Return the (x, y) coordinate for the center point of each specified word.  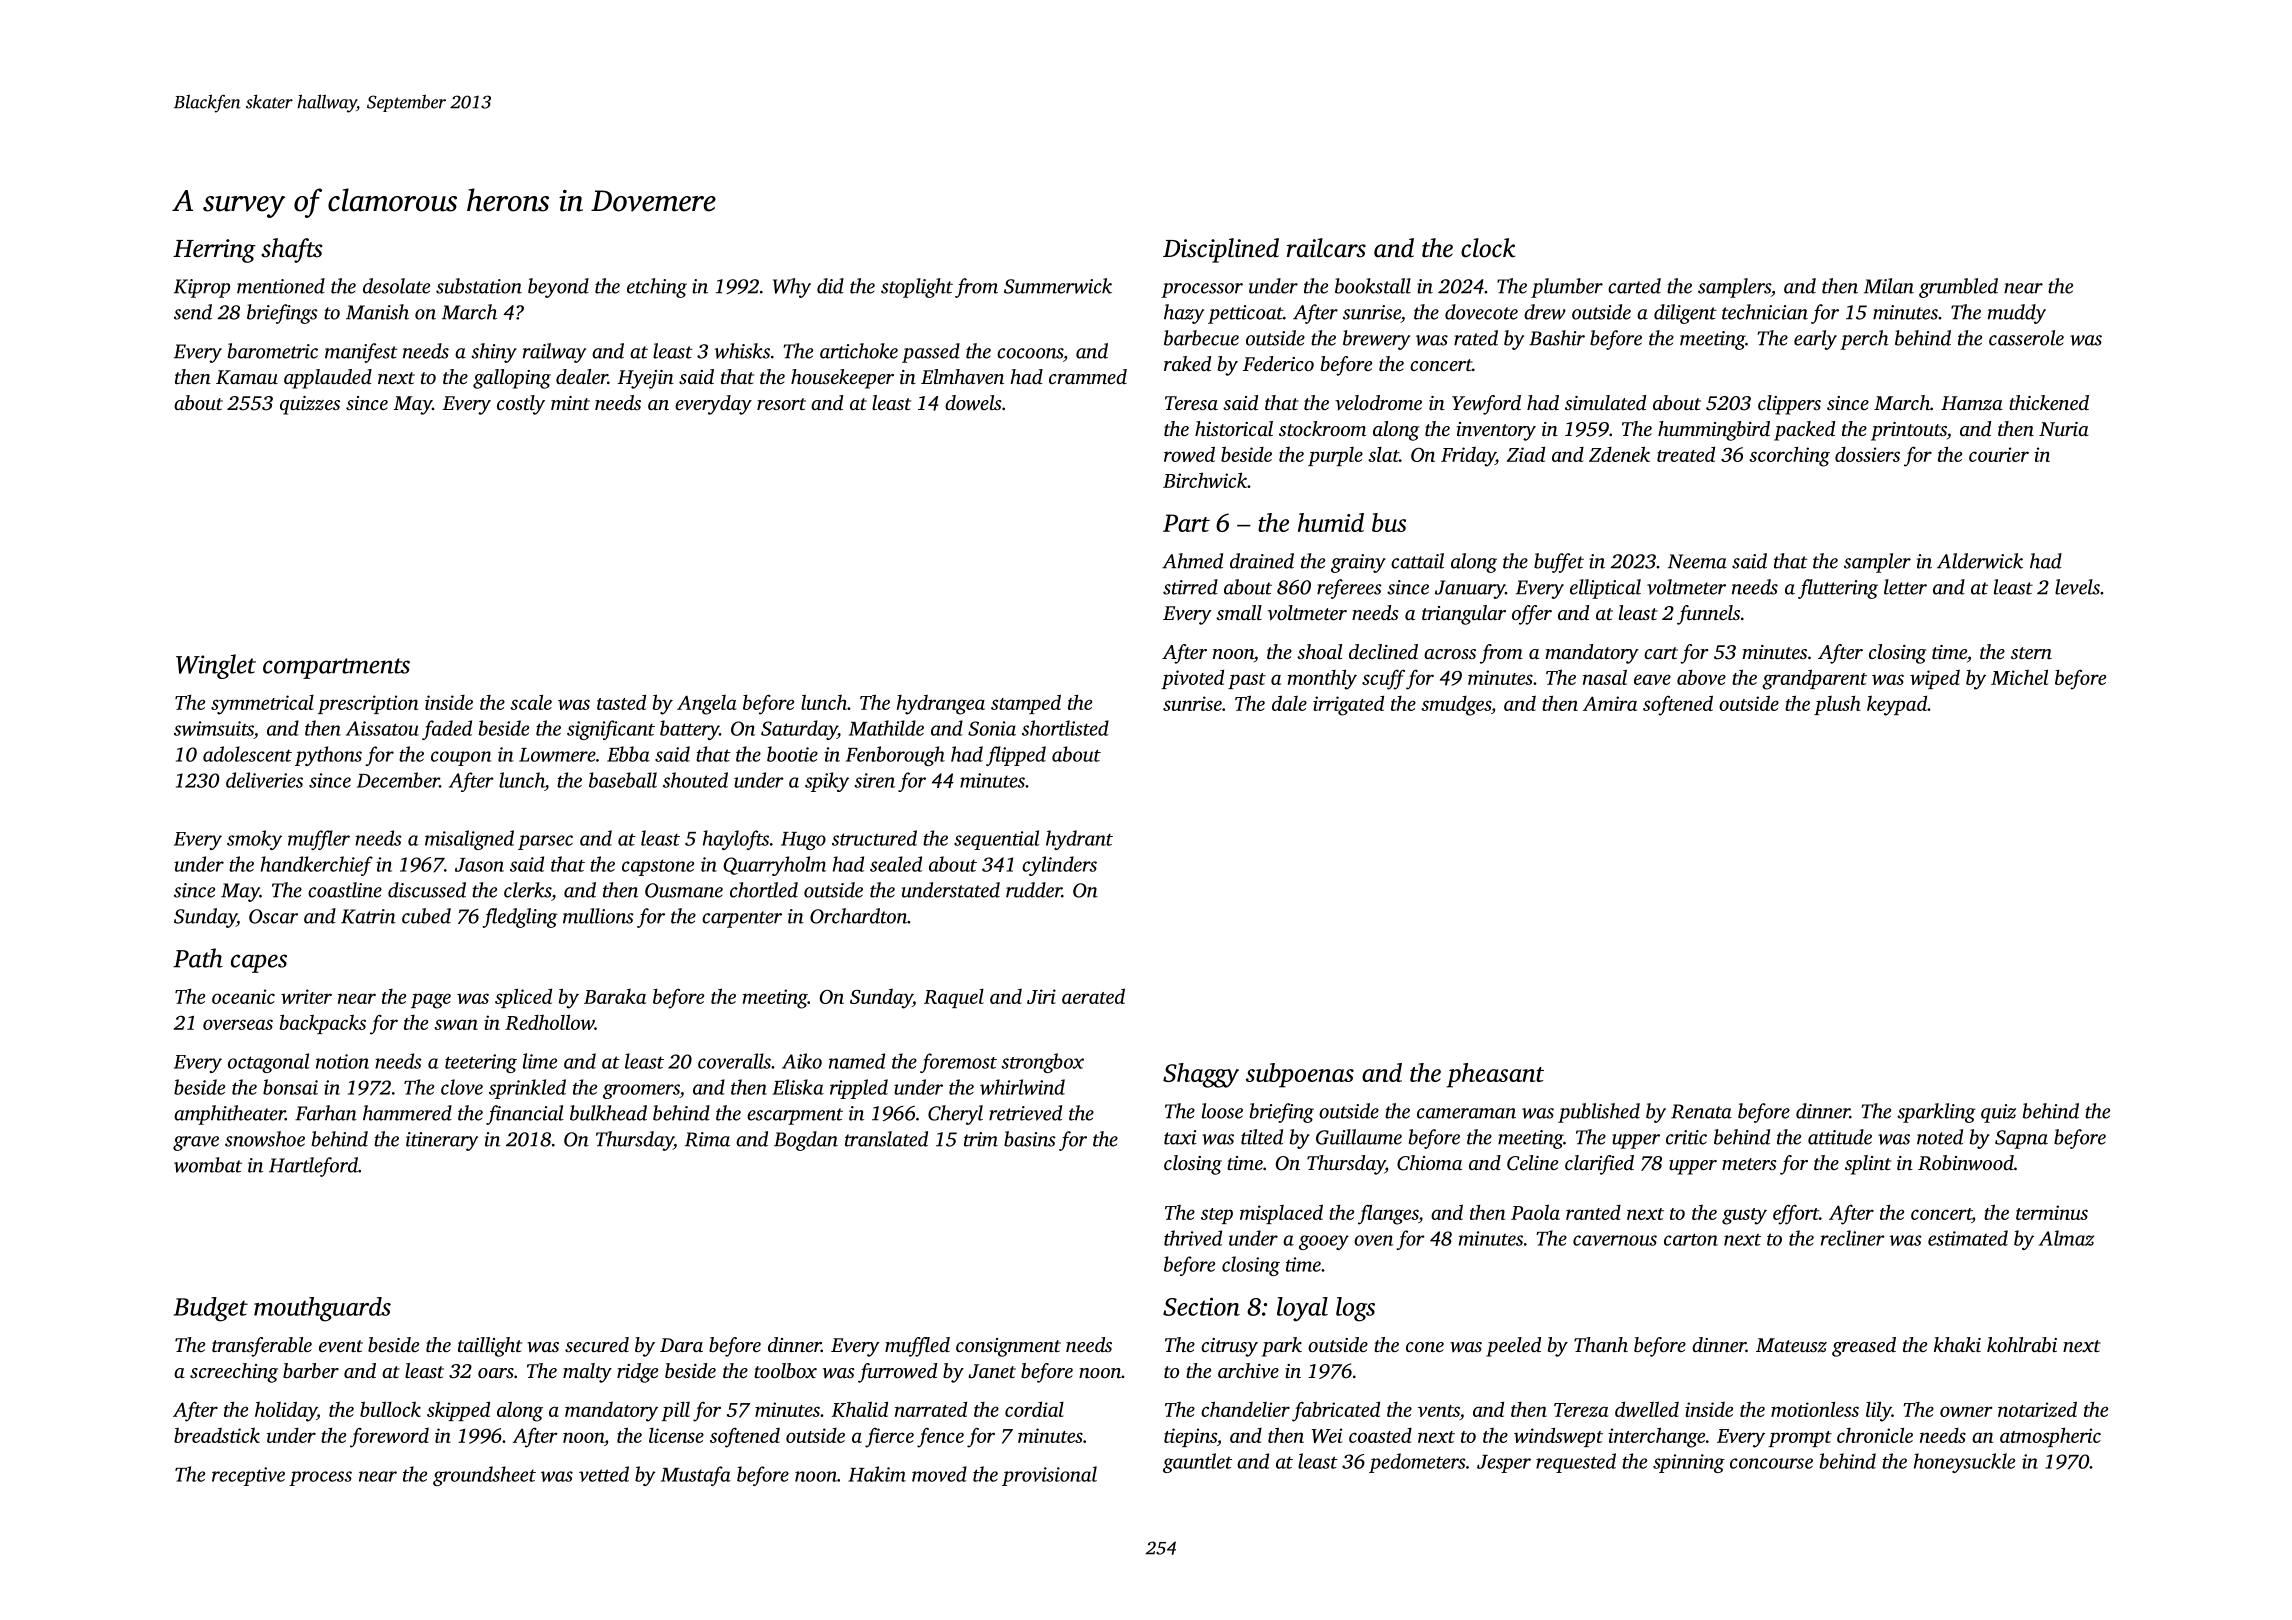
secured (597, 1344)
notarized (2037, 1409)
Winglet (216, 666)
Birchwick (1205, 480)
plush (1837, 705)
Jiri (1041, 996)
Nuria (2064, 429)
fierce (889, 1438)
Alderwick (1980, 561)
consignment (1008, 1347)
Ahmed (1192, 561)
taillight (490, 1347)
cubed (426, 916)
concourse (1771, 1463)
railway (554, 353)
